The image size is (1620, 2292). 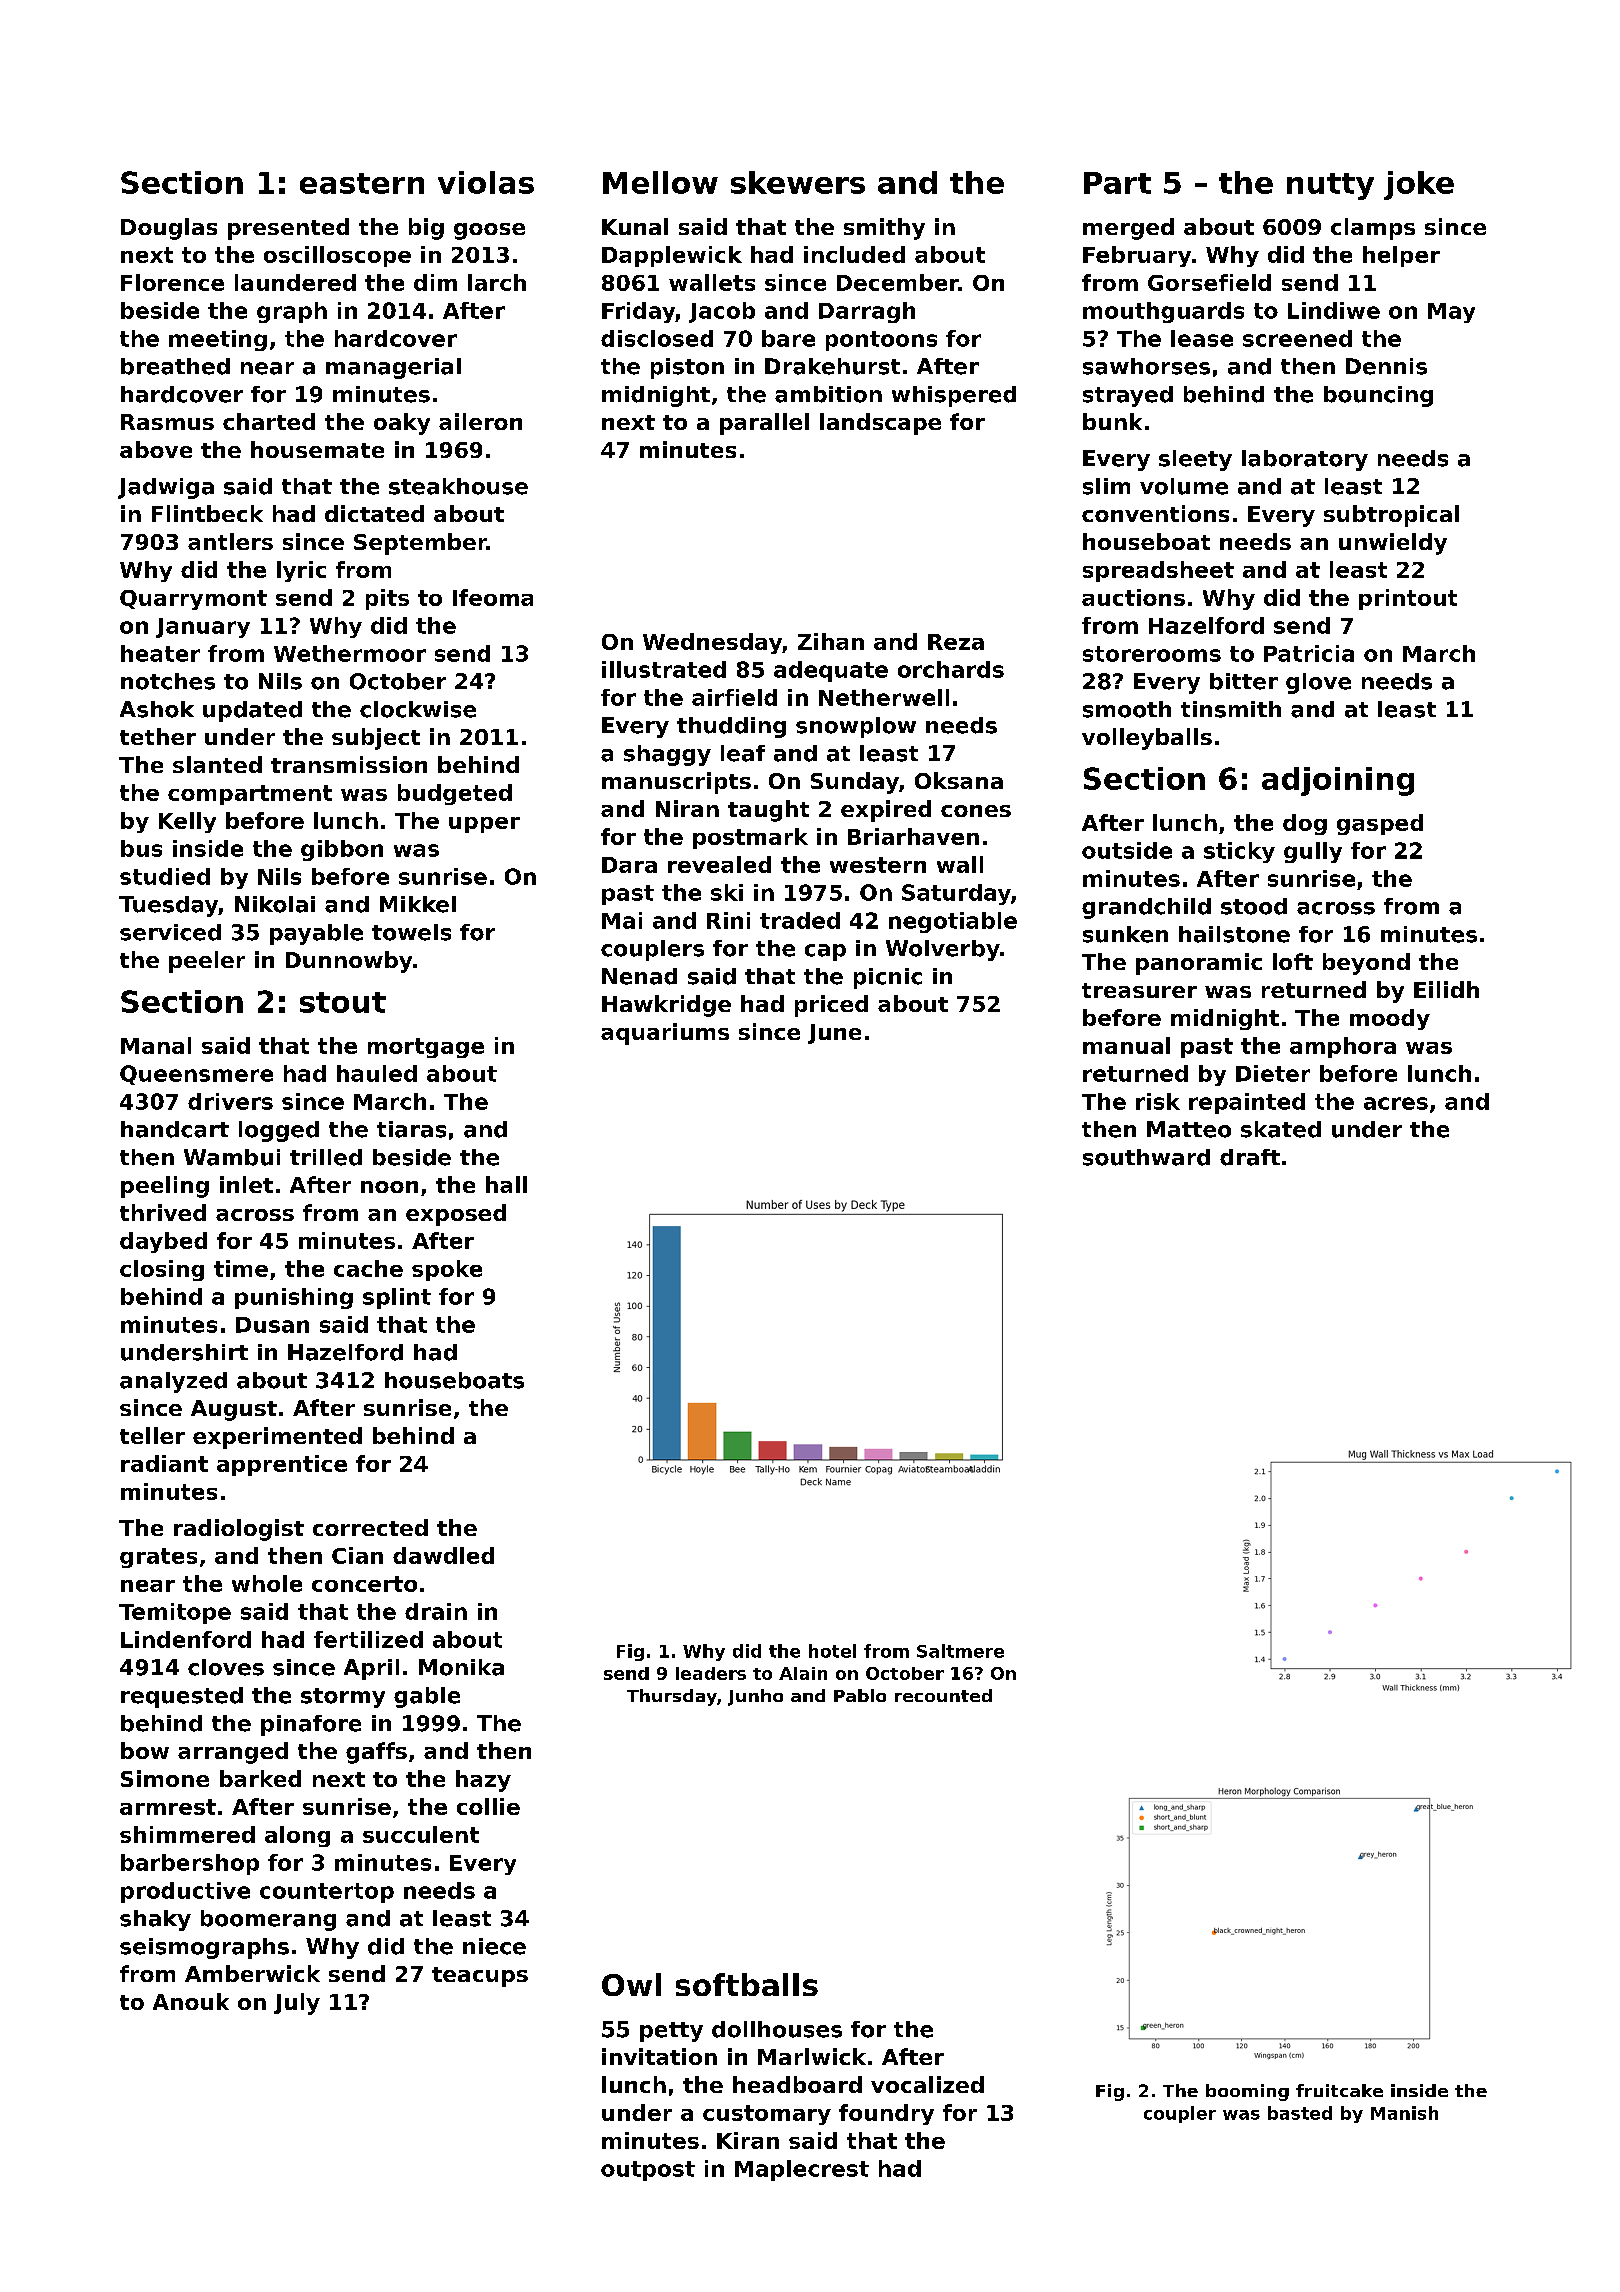 What do you see at coordinates (954, 396) in the screenshot?
I see `whispered` at bounding box center [954, 396].
